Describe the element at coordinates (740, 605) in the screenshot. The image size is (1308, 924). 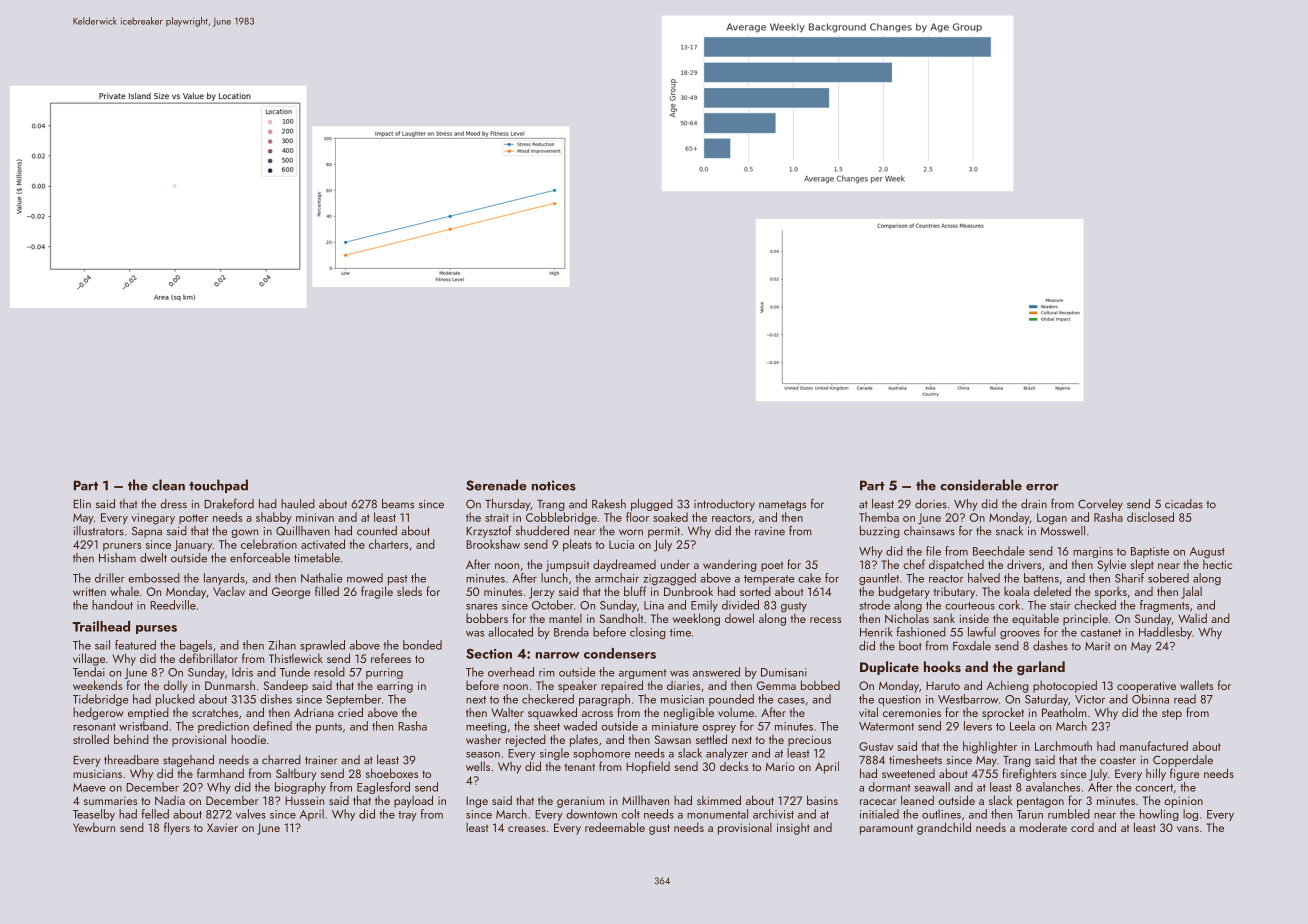
I see `divided` at that location.
